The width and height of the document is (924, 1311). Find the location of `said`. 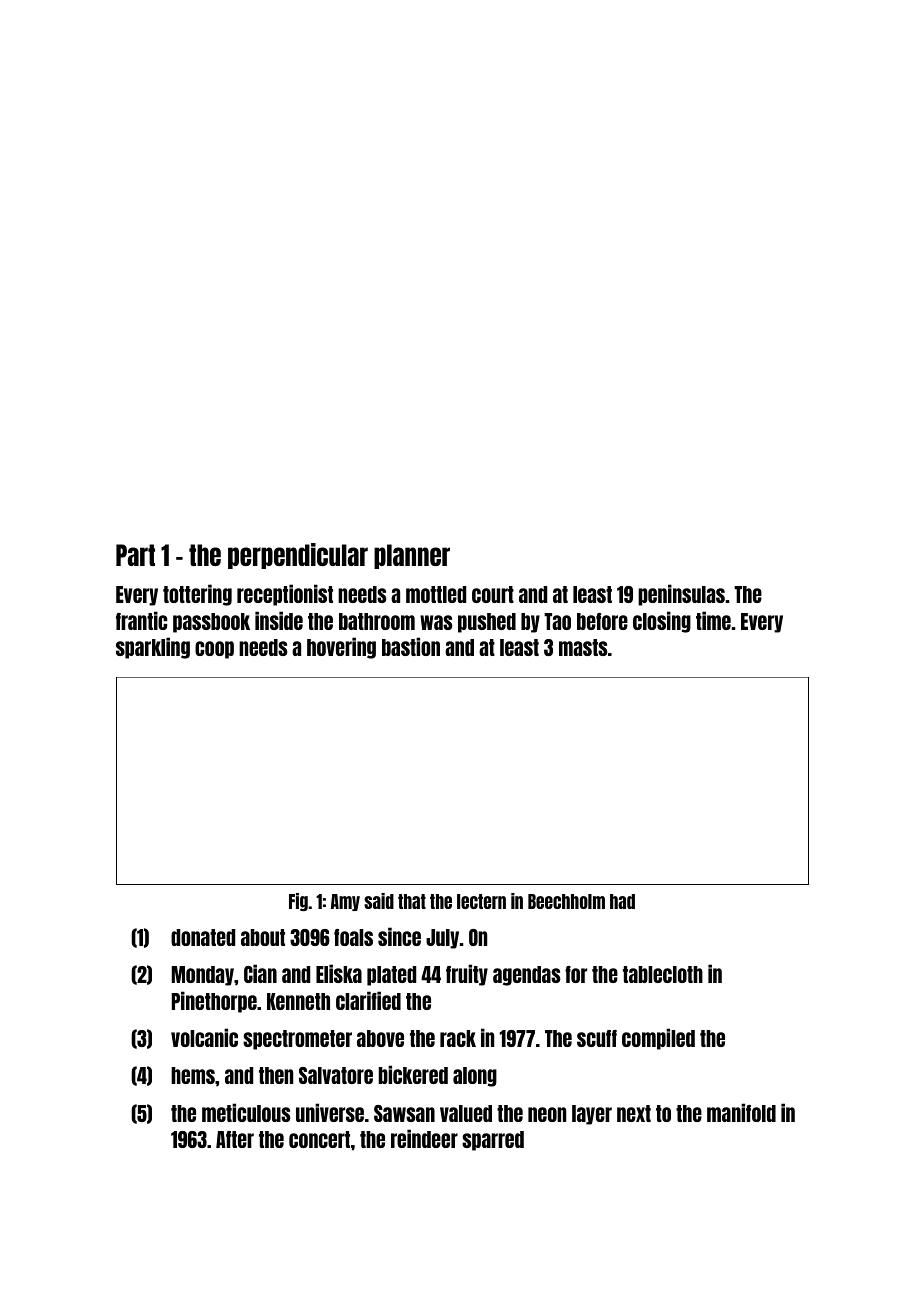

said is located at coordinates (379, 901).
